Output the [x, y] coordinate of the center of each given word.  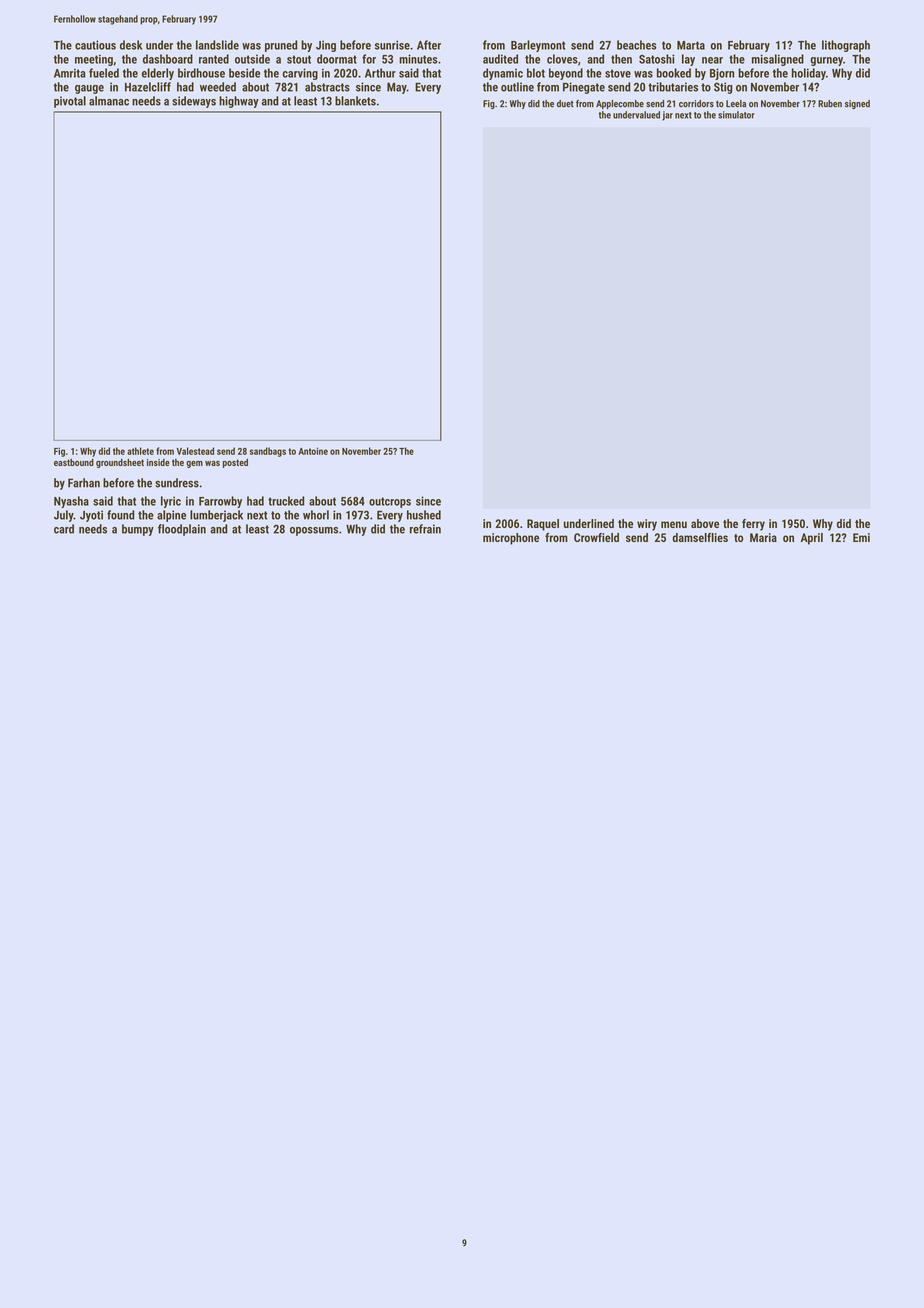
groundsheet [120, 463]
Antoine [313, 451]
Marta [691, 45]
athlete [140, 451]
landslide [217, 45]
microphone [511, 539]
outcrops [390, 502]
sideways [194, 102]
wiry [647, 525]
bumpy [138, 530]
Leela [736, 104]
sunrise [392, 45]
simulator [736, 115]
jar [667, 116]
